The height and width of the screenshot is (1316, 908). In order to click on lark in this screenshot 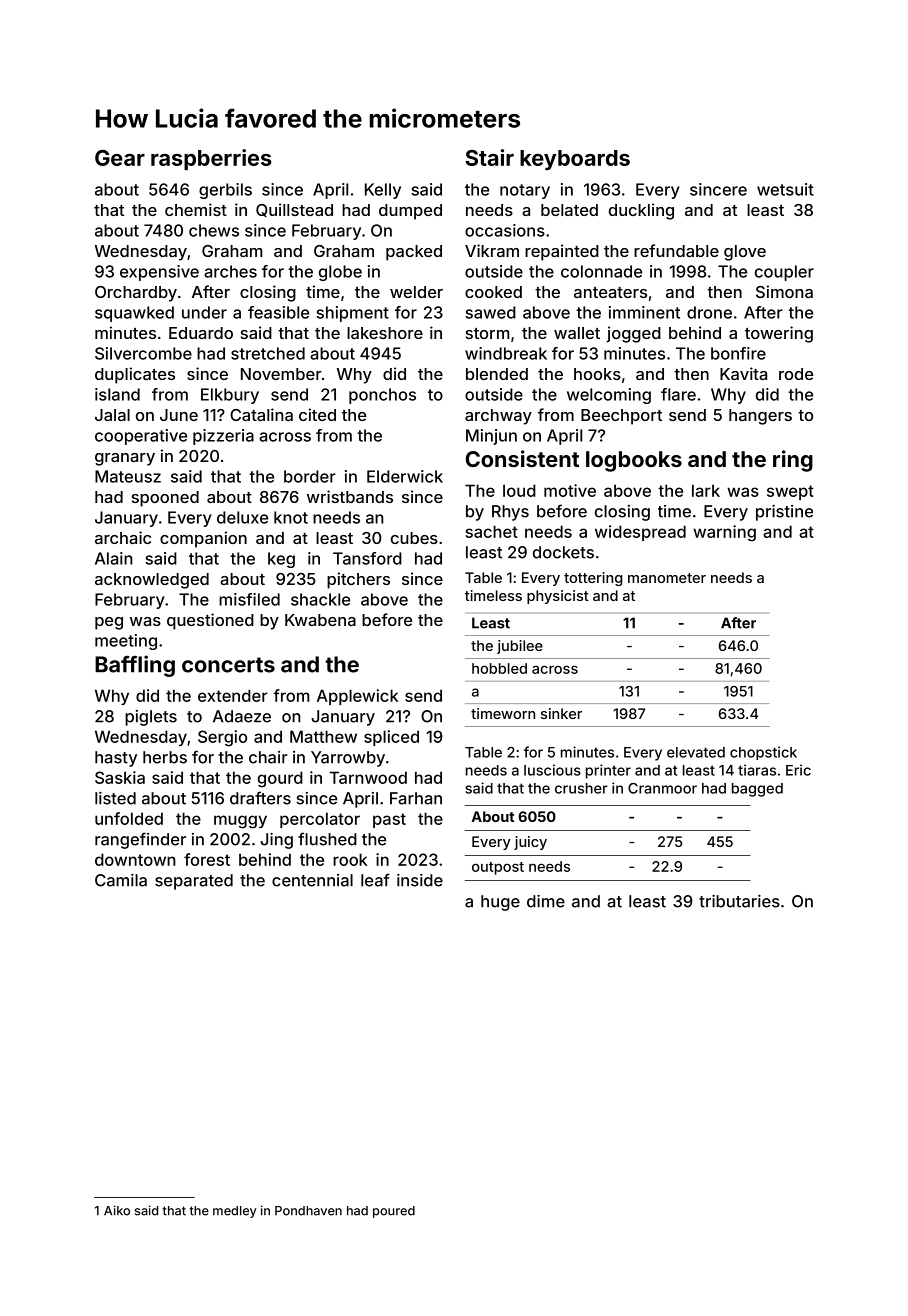, I will do `click(706, 490)`.
